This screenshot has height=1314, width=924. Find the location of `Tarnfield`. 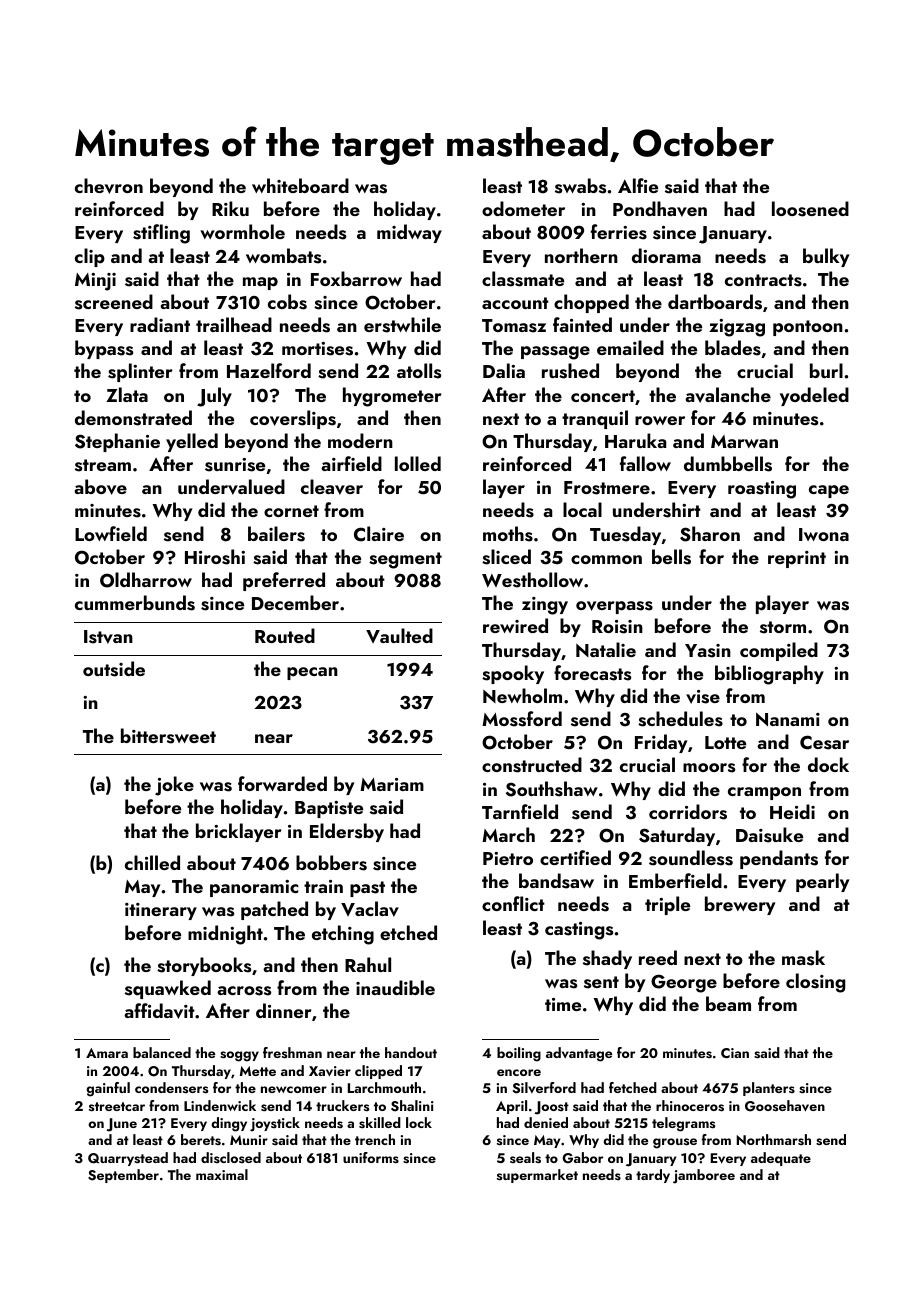

Tarnfield is located at coordinates (520, 811).
